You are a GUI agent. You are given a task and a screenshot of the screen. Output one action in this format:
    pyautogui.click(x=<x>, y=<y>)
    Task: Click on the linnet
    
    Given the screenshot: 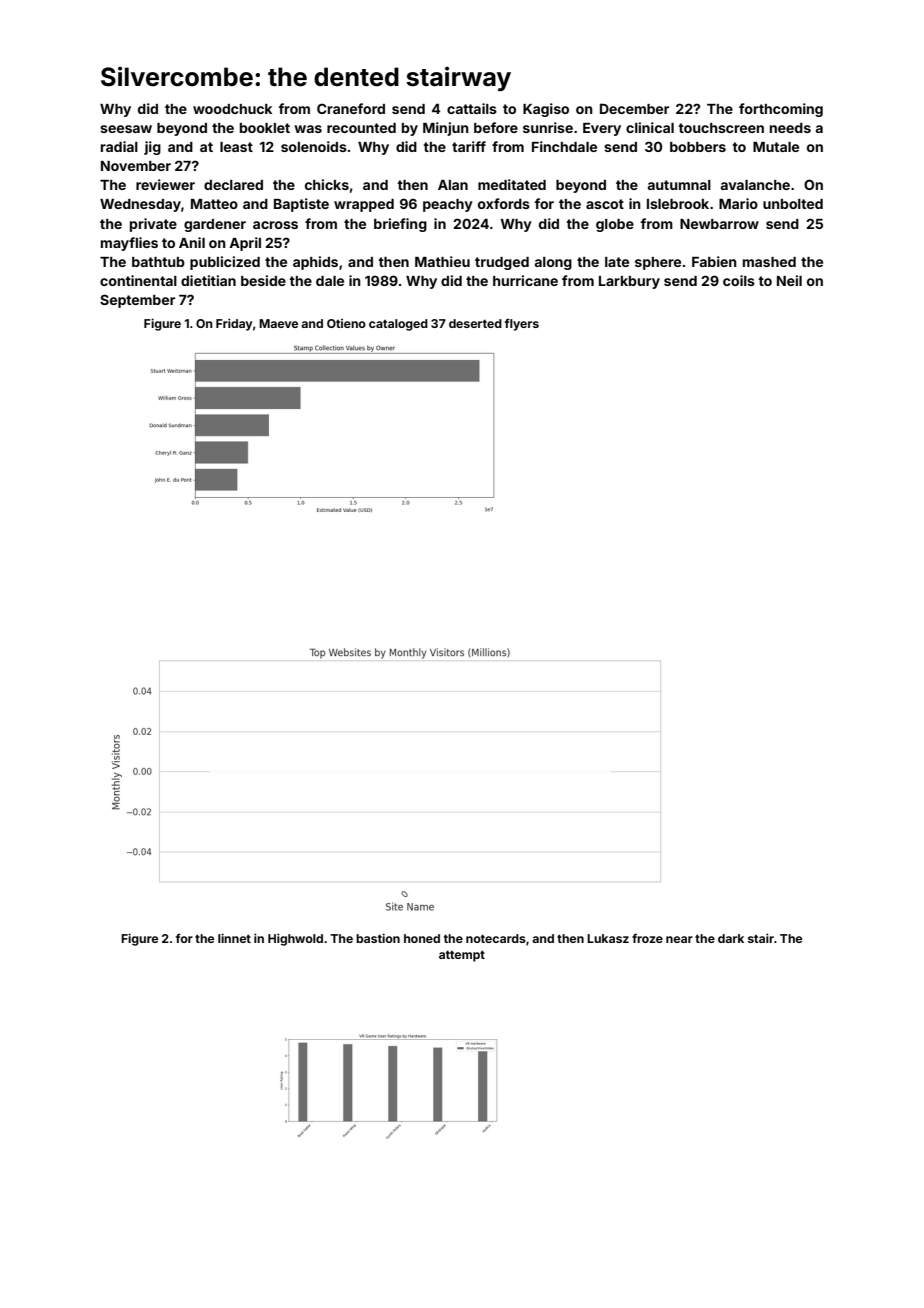 What is the action you would take?
    pyautogui.click(x=234, y=938)
